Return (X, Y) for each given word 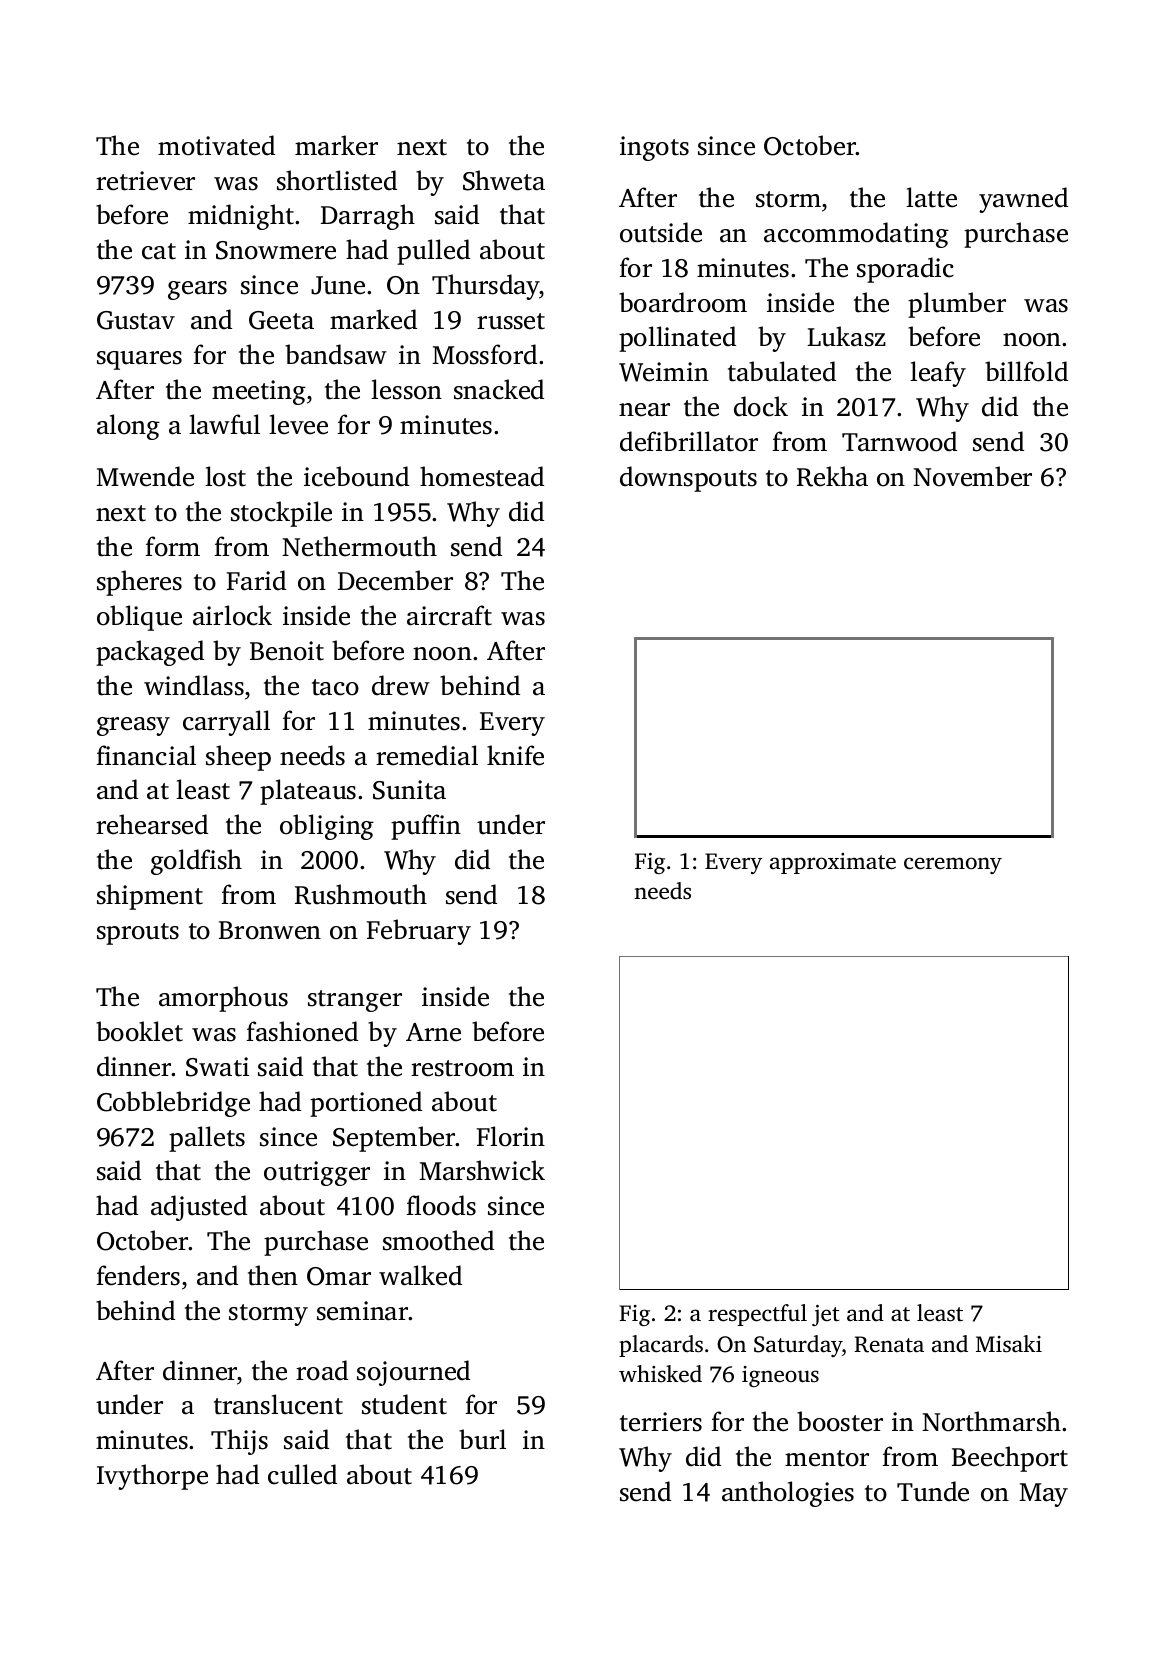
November (972, 476)
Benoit (287, 651)
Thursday (486, 287)
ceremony (953, 865)
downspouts (688, 479)
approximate (833, 863)
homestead (482, 476)
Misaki (1009, 1344)
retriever (145, 181)
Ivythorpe (152, 1477)
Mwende (145, 476)
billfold (1026, 371)
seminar (363, 1311)
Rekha (832, 476)
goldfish (196, 862)
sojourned (413, 1373)
